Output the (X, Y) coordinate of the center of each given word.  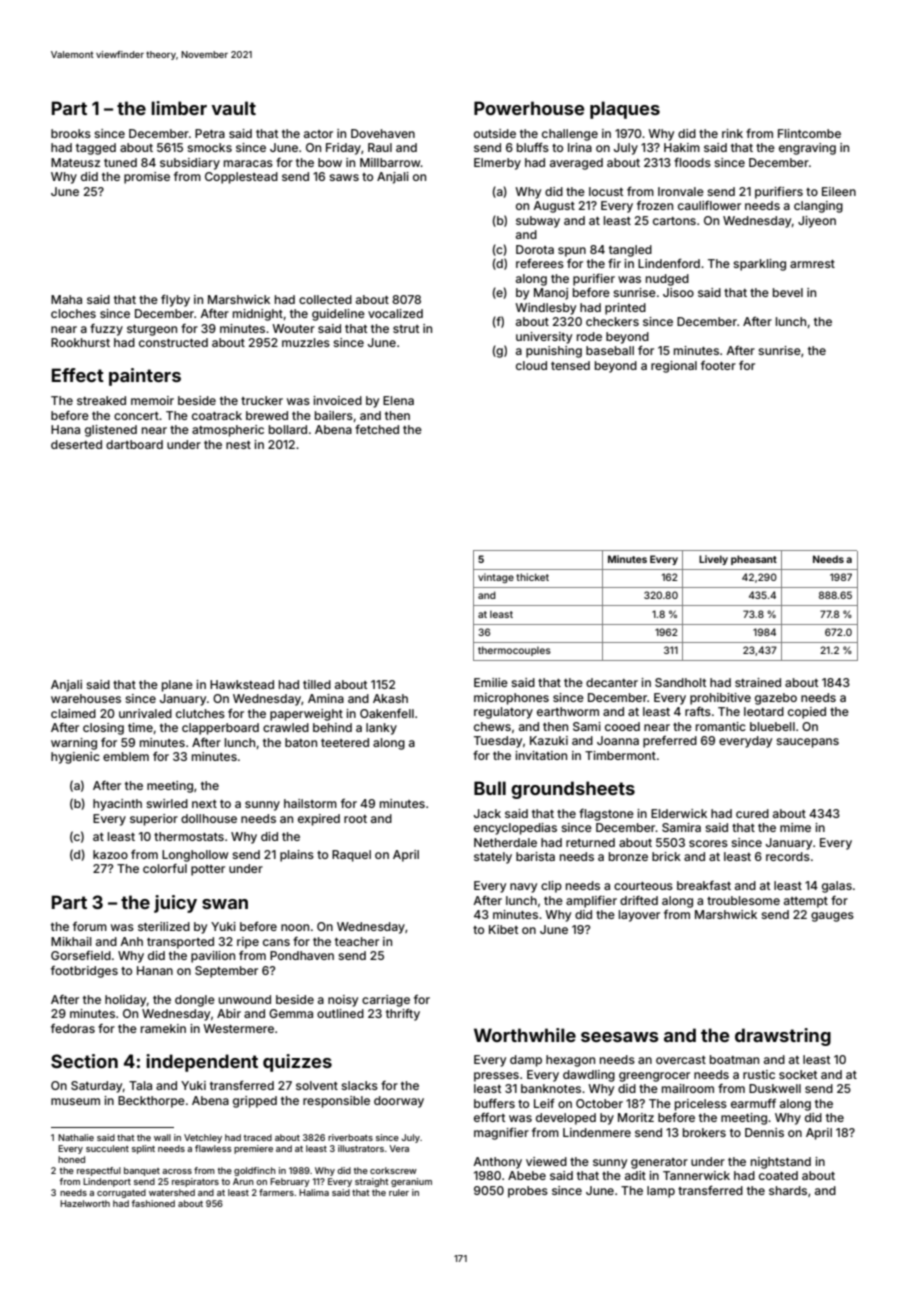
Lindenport (107, 1182)
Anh (131, 941)
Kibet (503, 929)
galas (837, 887)
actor (318, 134)
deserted (76, 444)
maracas (248, 163)
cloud (531, 365)
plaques (625, 110)
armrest (812, 264)
